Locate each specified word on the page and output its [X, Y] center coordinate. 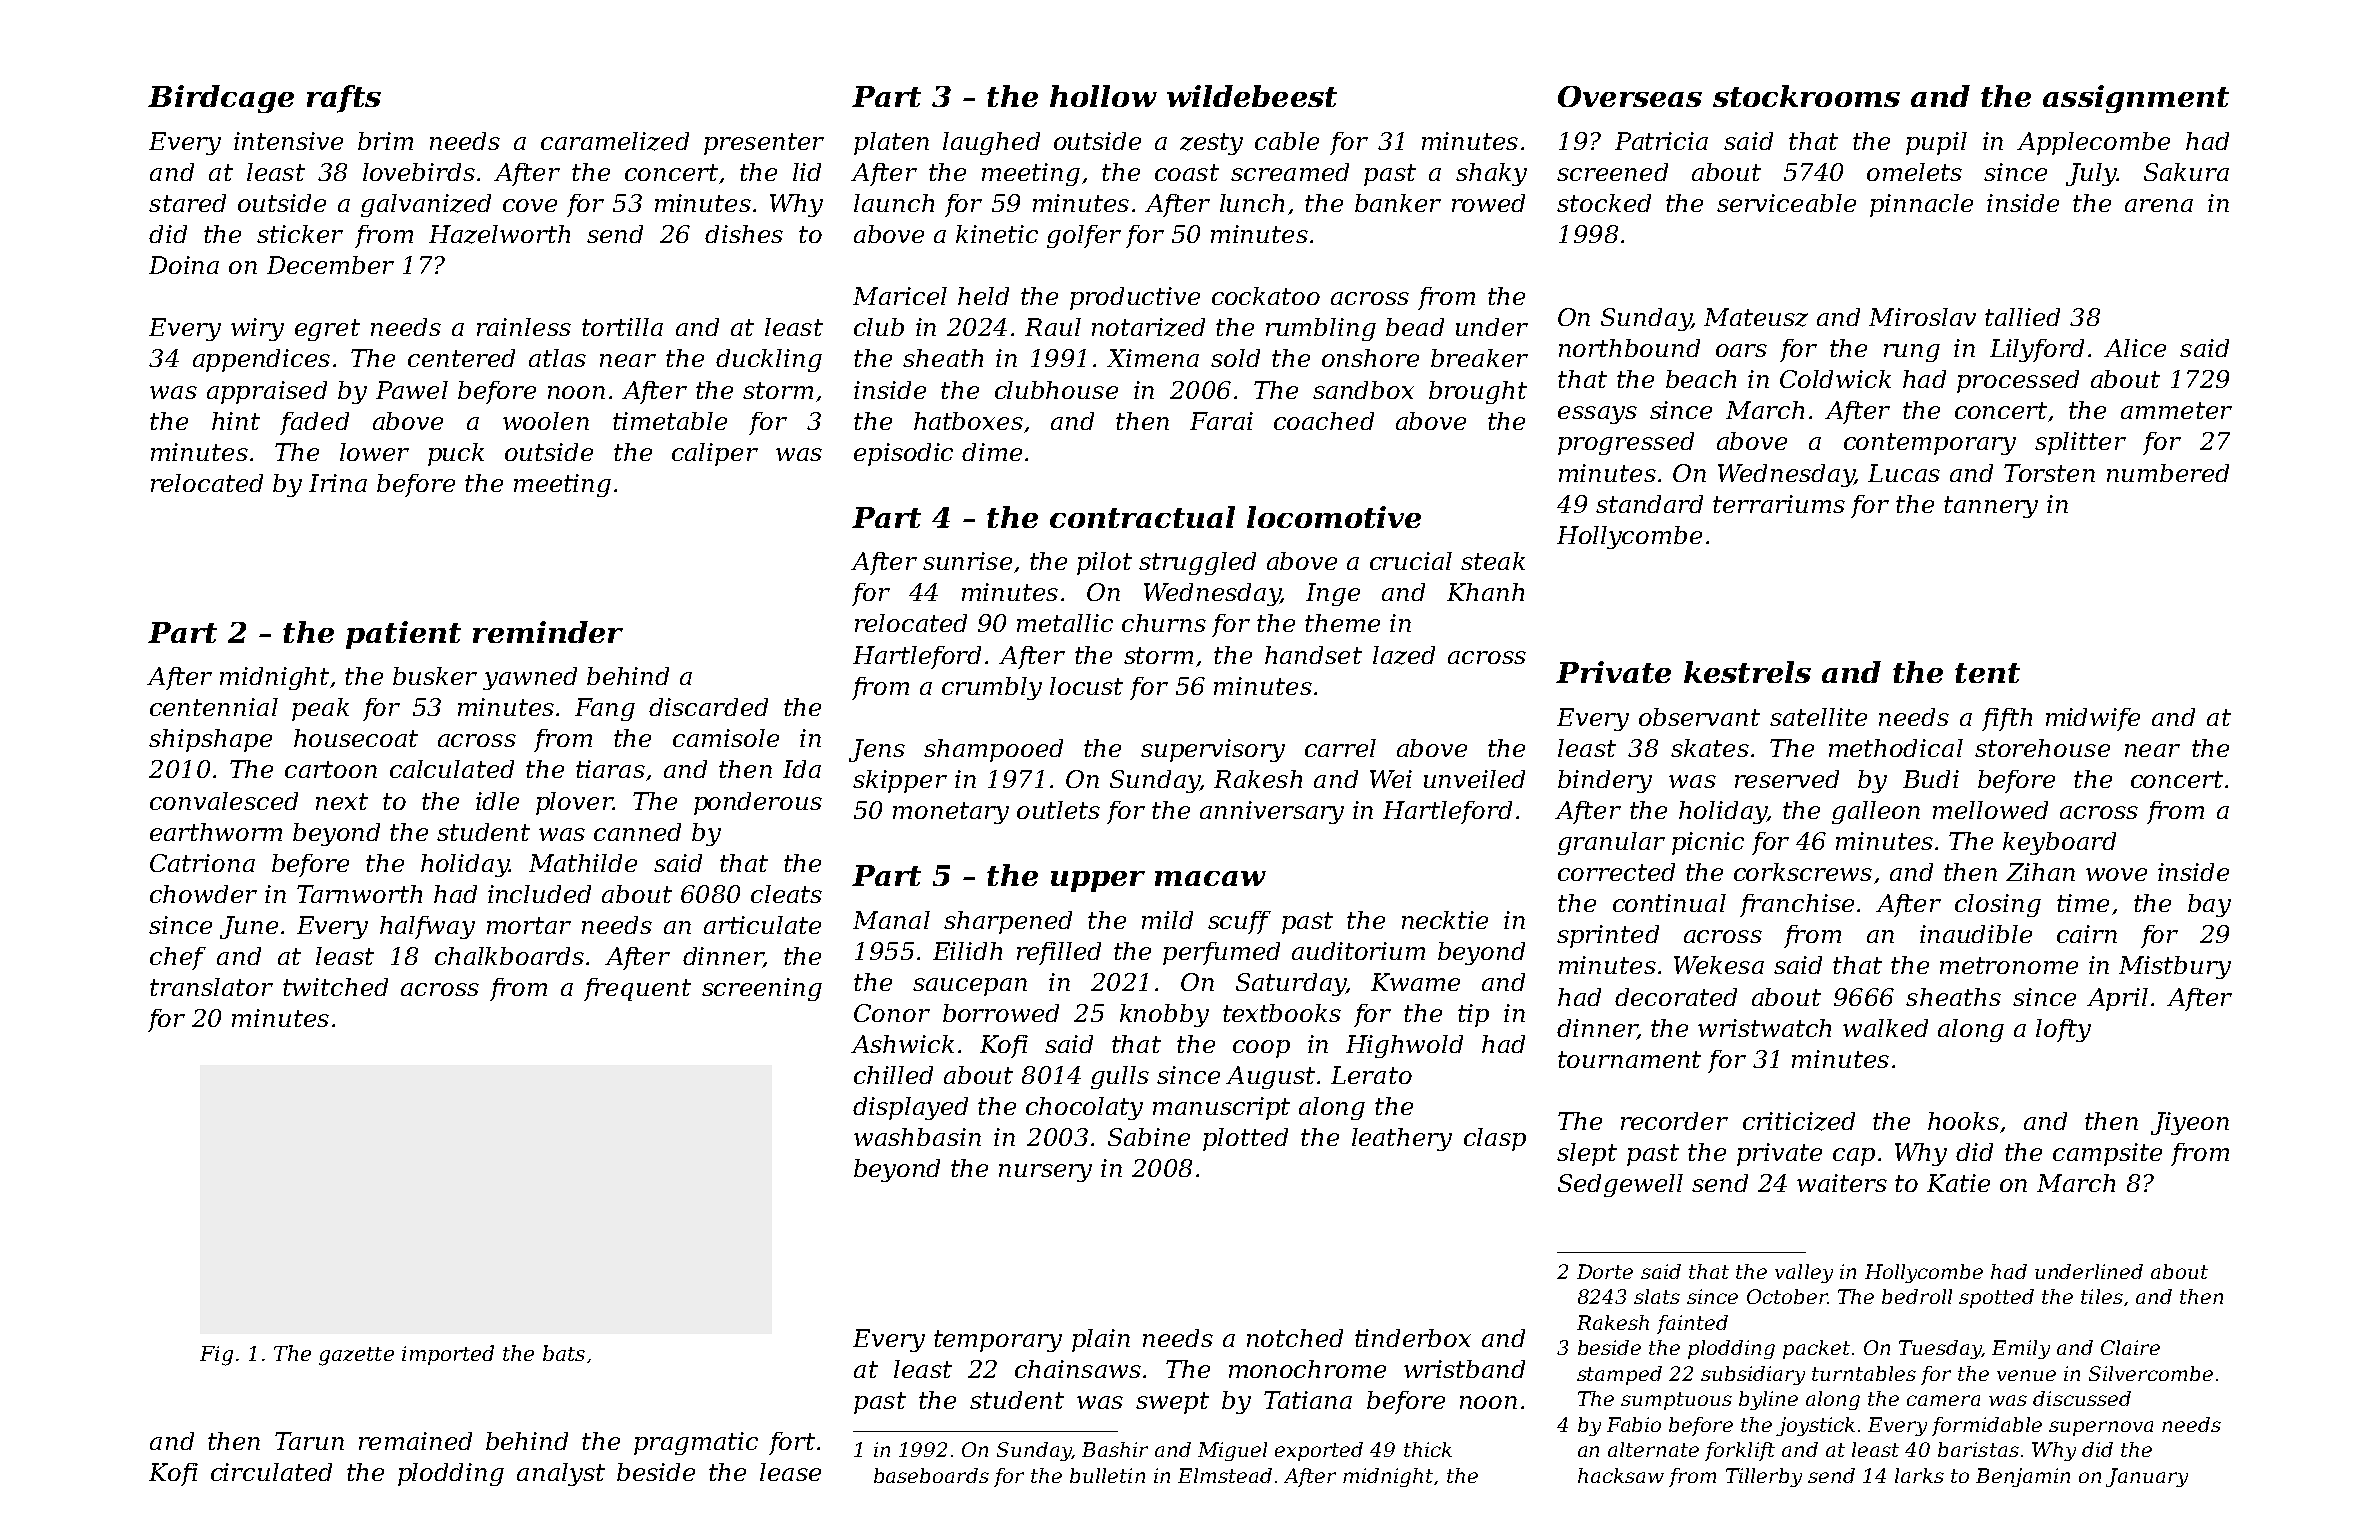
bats [564, 1353]
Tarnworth [359, 894]
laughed [991, 143]
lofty [2063, 1030]
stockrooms [1806, 96]
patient [403, 635]
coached [1324, 421]
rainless [524, 327]
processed [2018, 381]
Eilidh [967, 951]
